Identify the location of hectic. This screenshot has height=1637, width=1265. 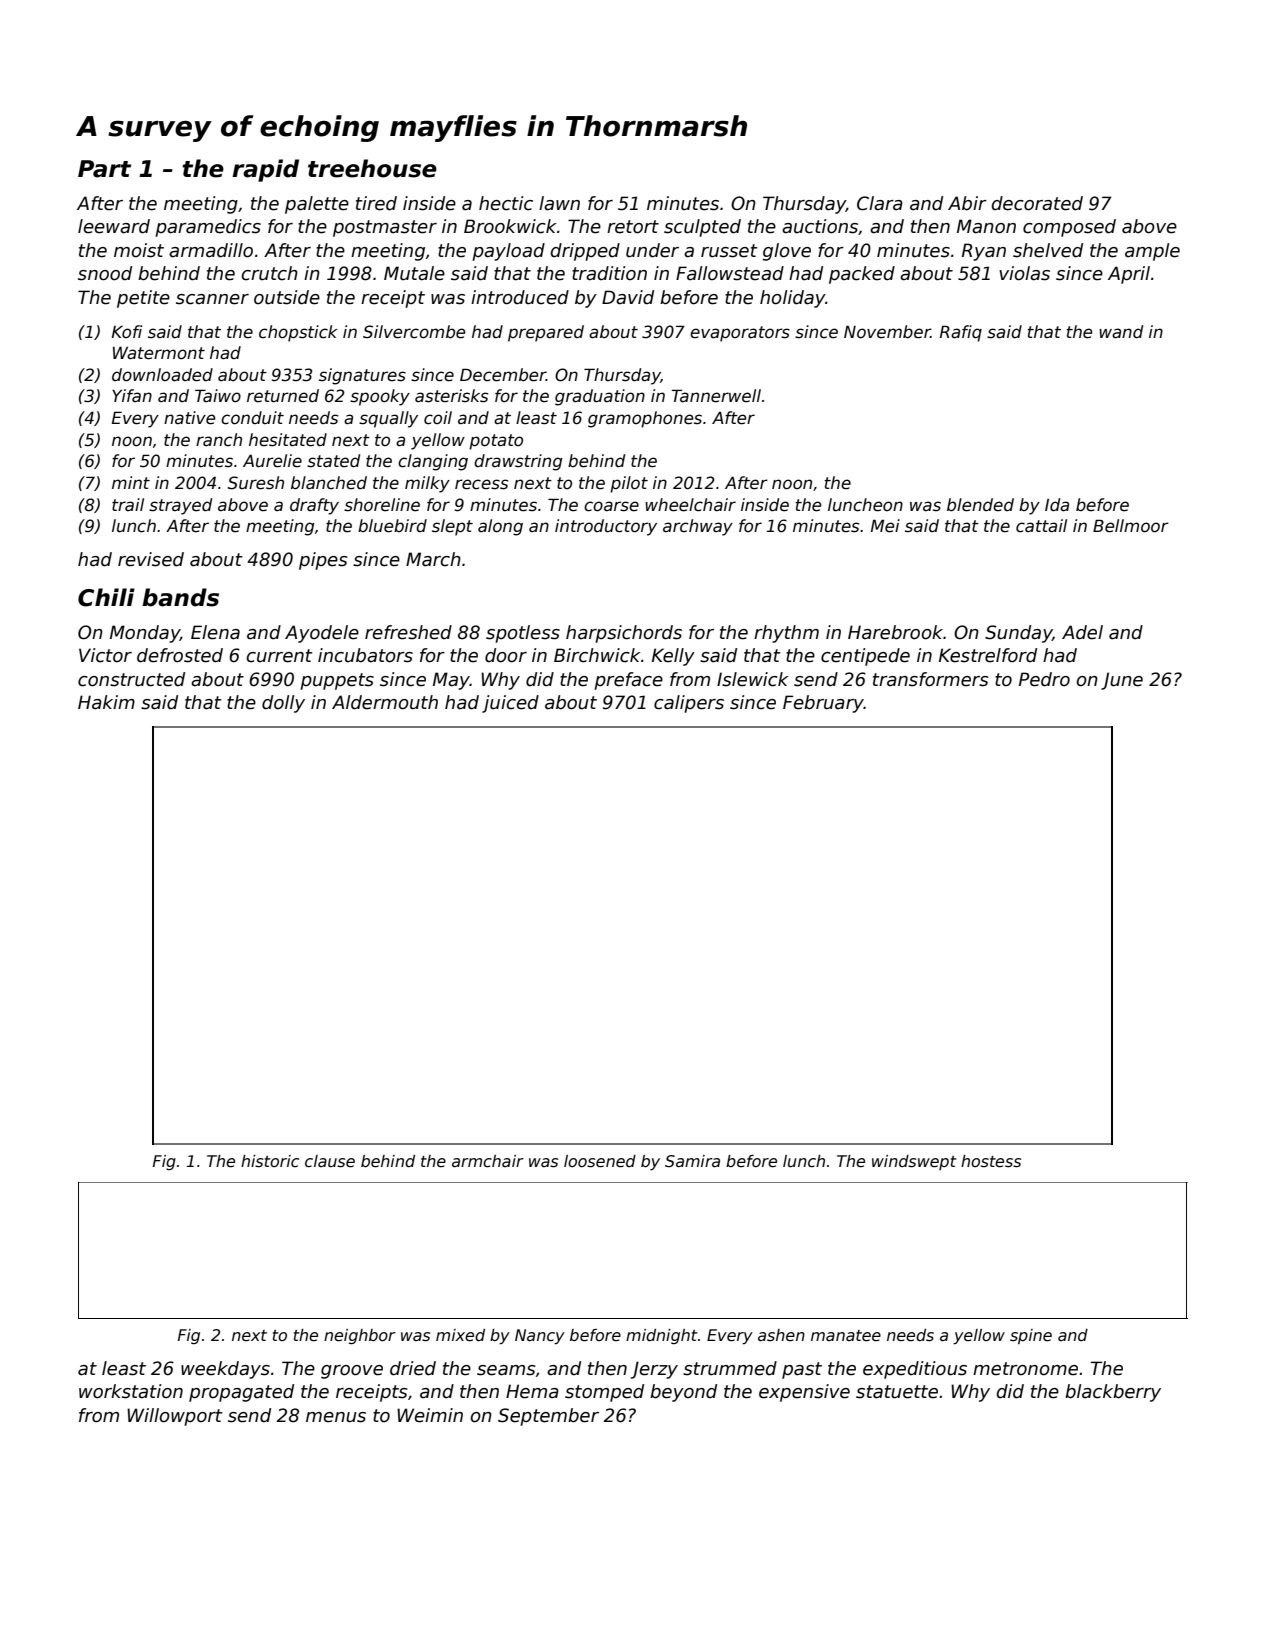
(506, 203).
